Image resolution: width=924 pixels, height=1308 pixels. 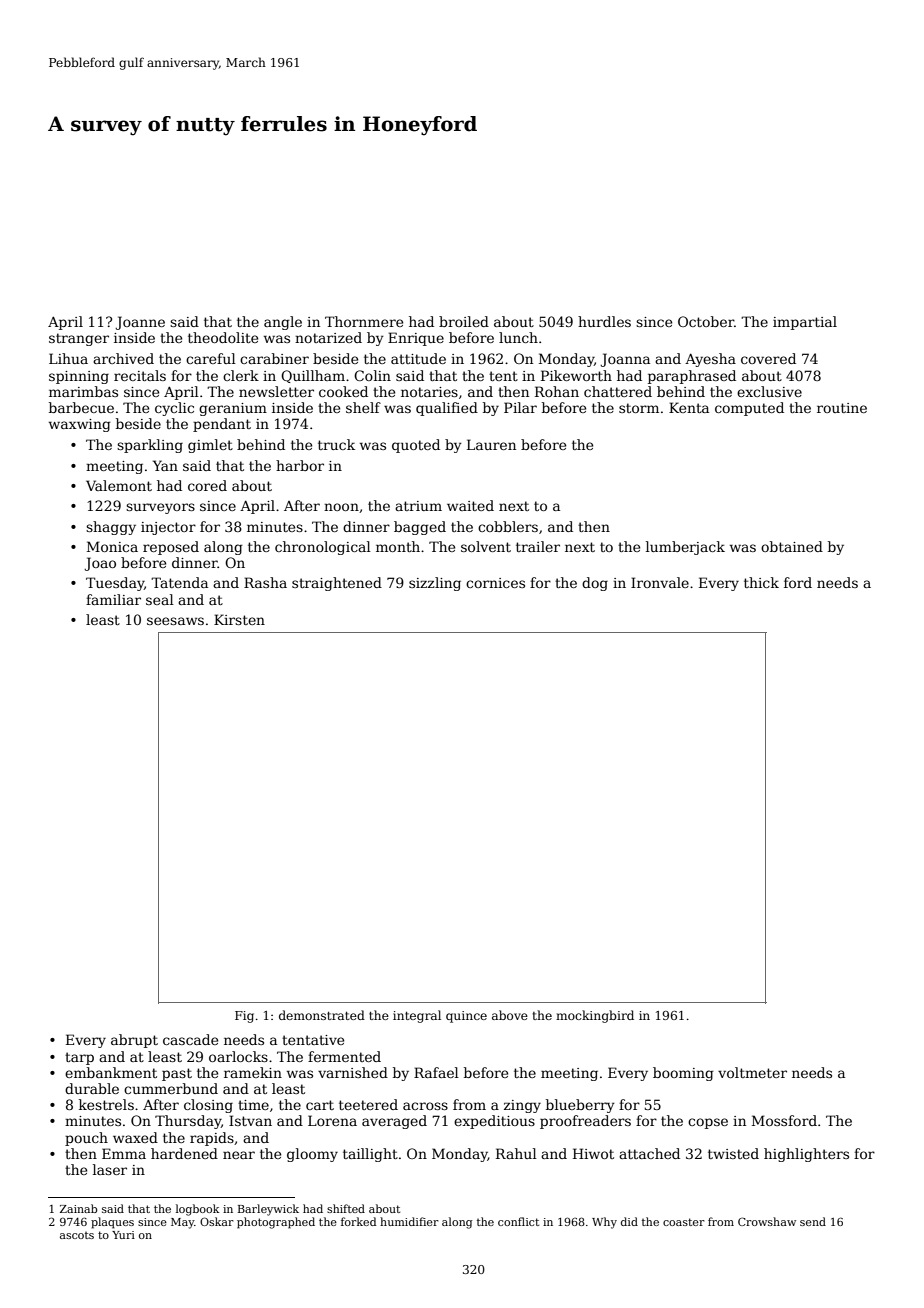 I want to click on lumberjack, so click(x=685, y=548).
